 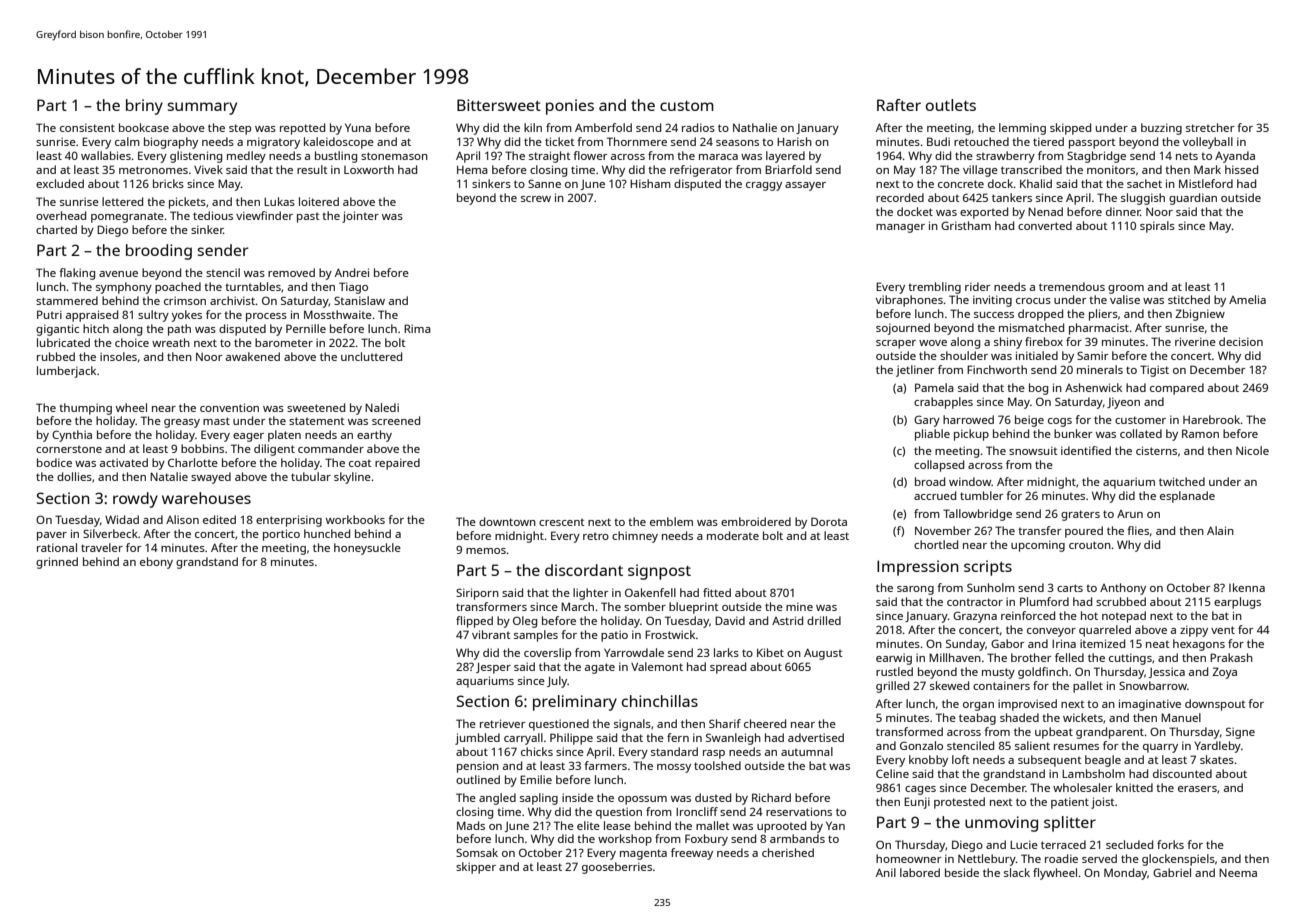 I want to click on Natalie, so click(x=169, y=476).
